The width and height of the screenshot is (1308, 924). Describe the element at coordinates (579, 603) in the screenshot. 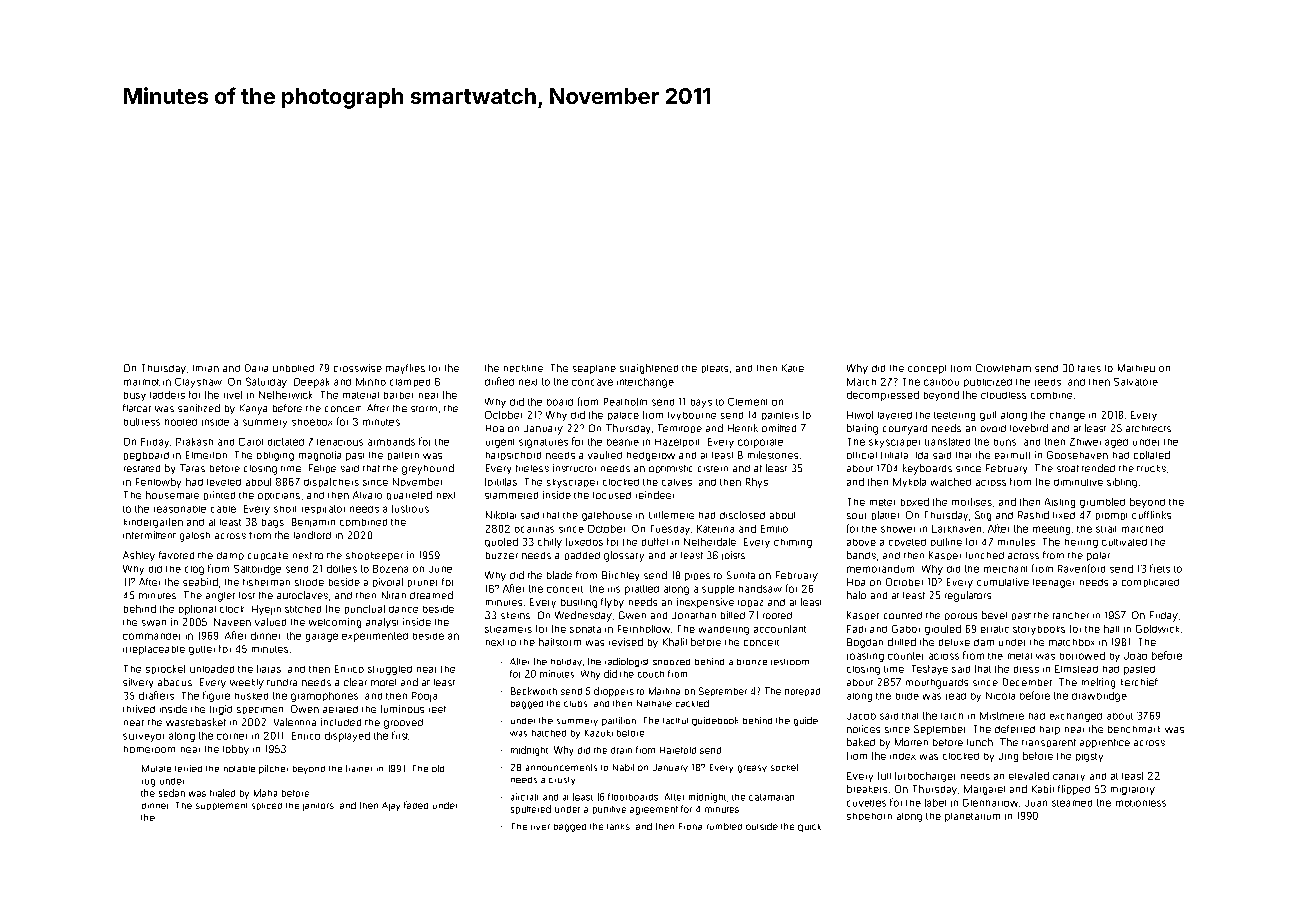

I see `bustling` at that location.
